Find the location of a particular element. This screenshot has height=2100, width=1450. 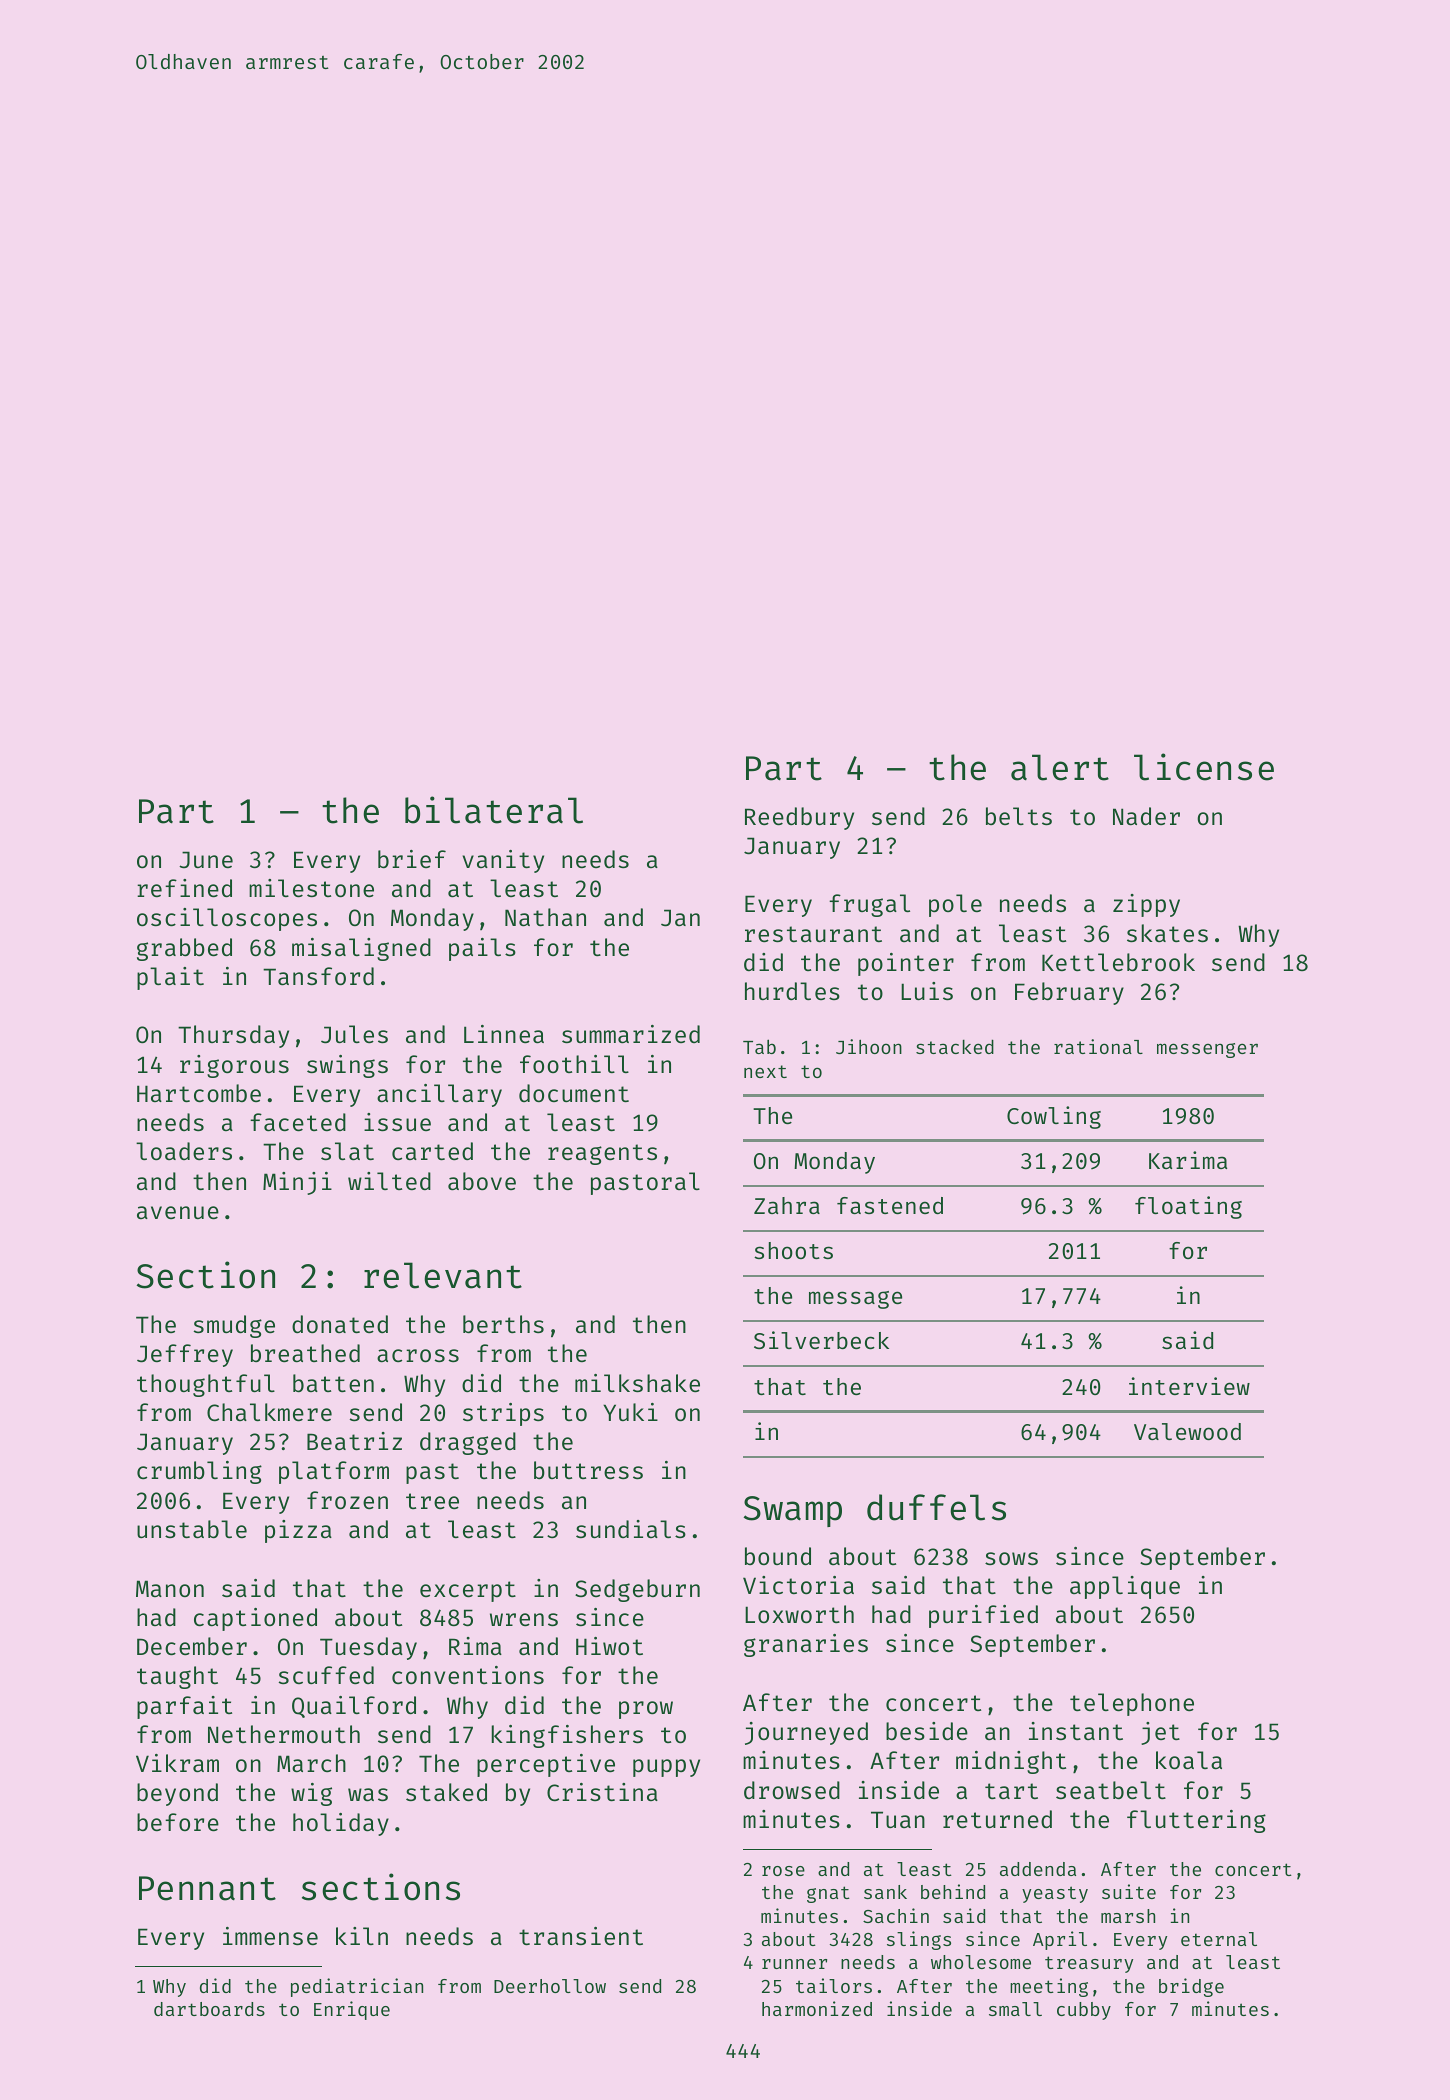

purified is located at coordinates (983, 1616).
